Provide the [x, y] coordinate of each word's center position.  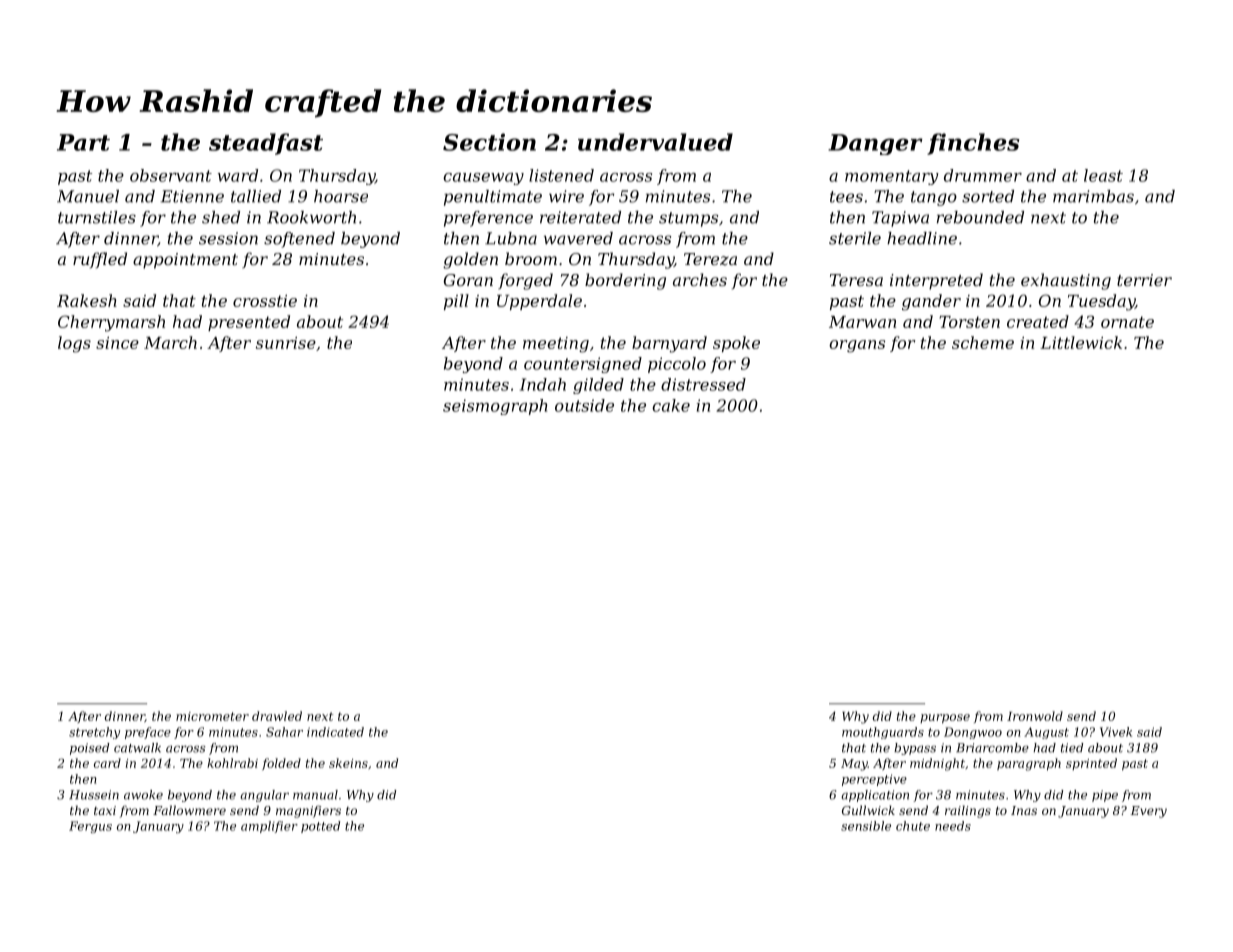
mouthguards [883, 733]
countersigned [583, 365]
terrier [1144, 280]
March [170, 342]
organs [857, 346]
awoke [143, 795]
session [228, 238]
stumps [688, 219]
